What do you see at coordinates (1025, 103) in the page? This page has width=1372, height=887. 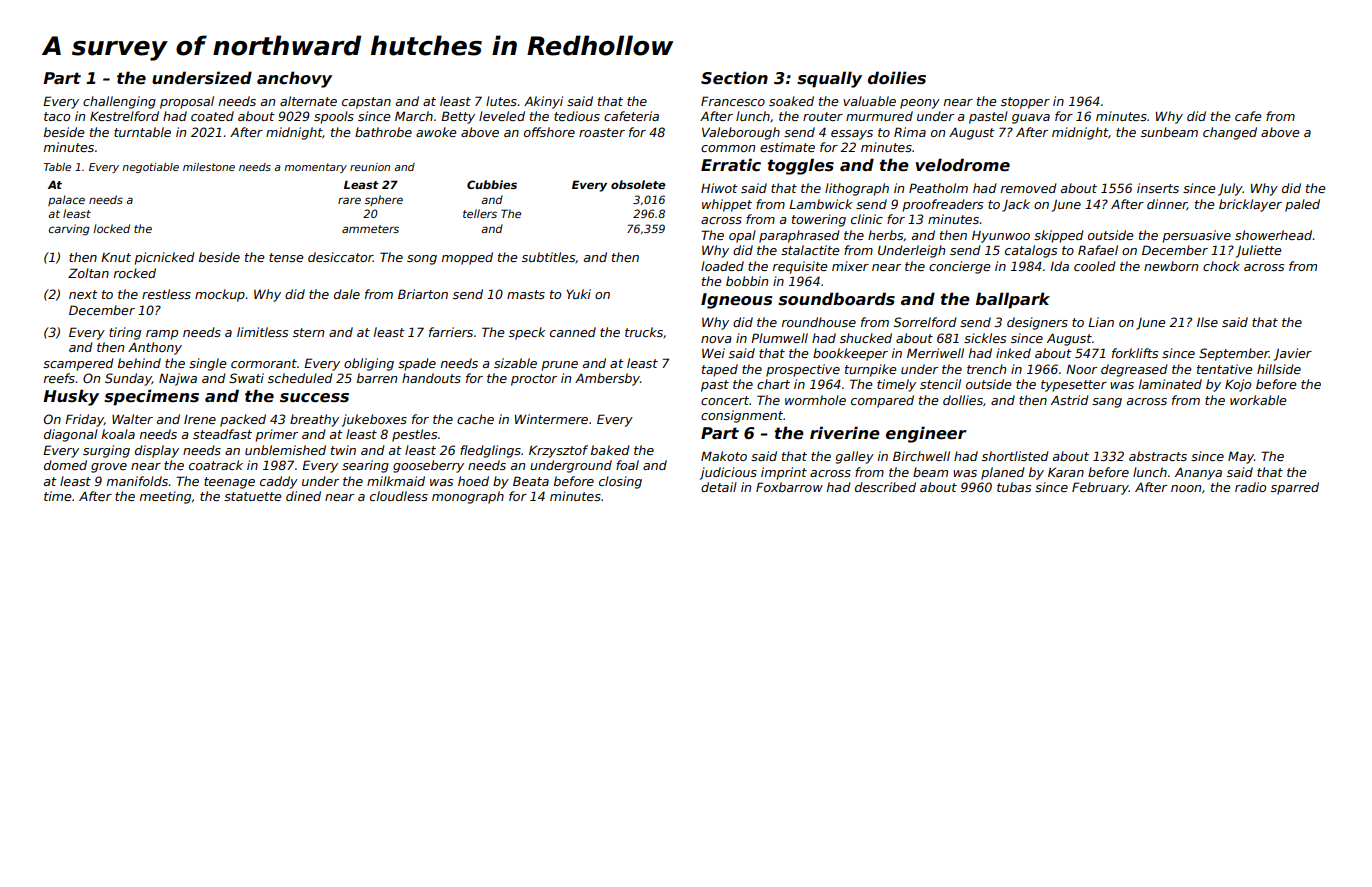 I see `stopper` at bounding box center [1025, 103].
